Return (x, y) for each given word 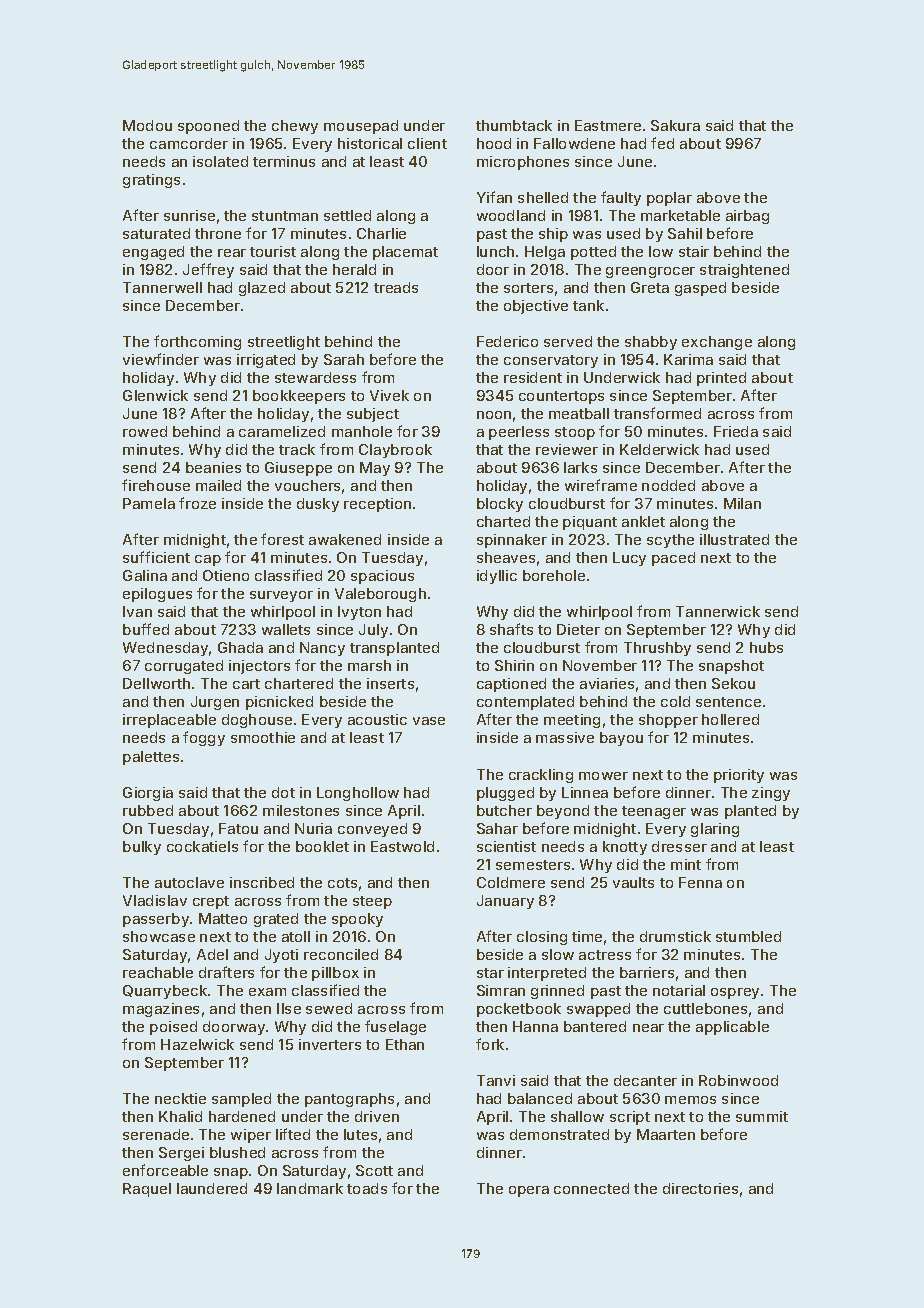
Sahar (497, 828)
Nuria (313, 828)
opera (529, 1191)
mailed (218, 485)
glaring (715, 830)
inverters (330, 1044)
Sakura (675, 125)
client (427, 143)
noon (494, 415)
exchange (717, 343)
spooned (208, 127)
